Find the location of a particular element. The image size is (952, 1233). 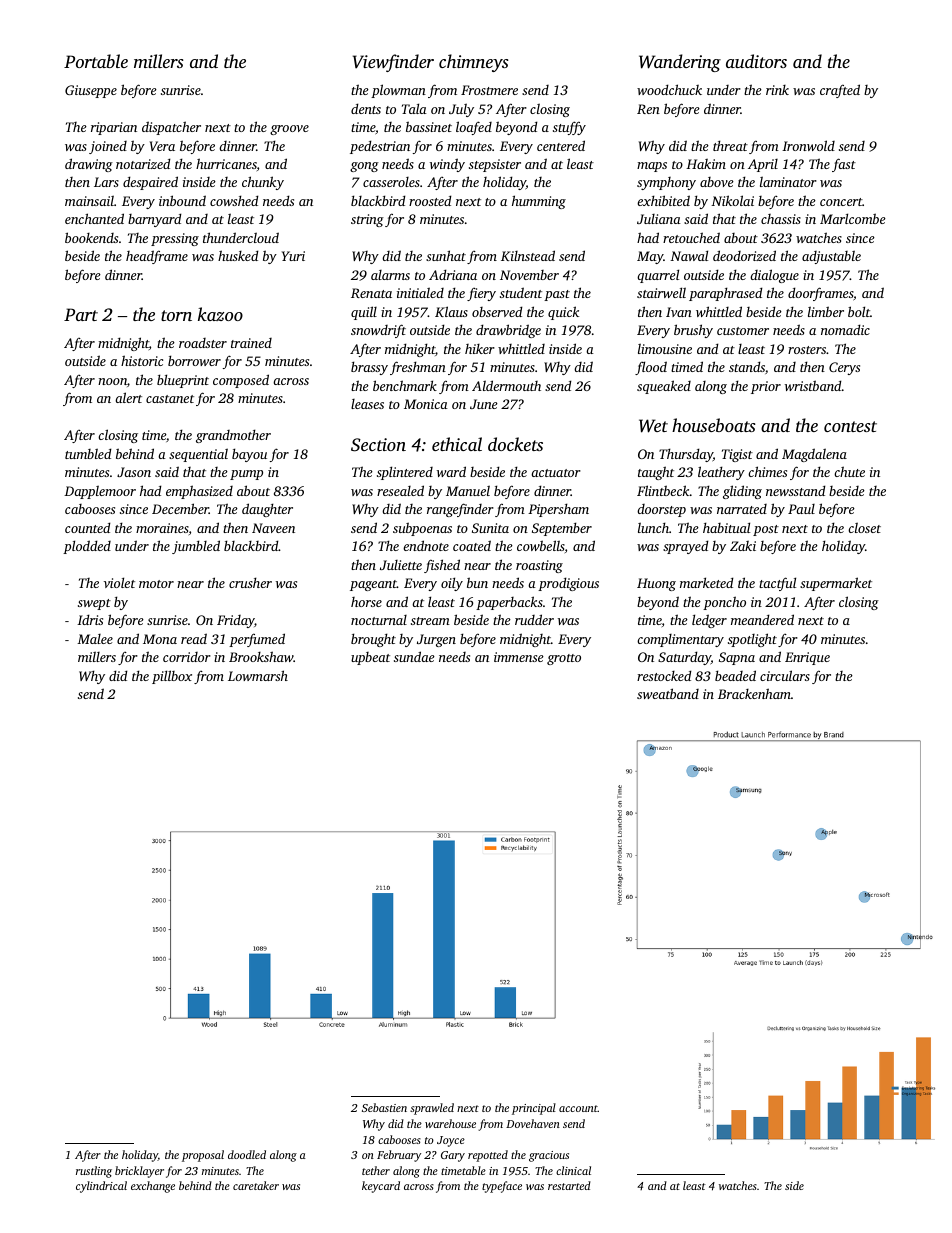

immense is located at coordinates (519, 657).
